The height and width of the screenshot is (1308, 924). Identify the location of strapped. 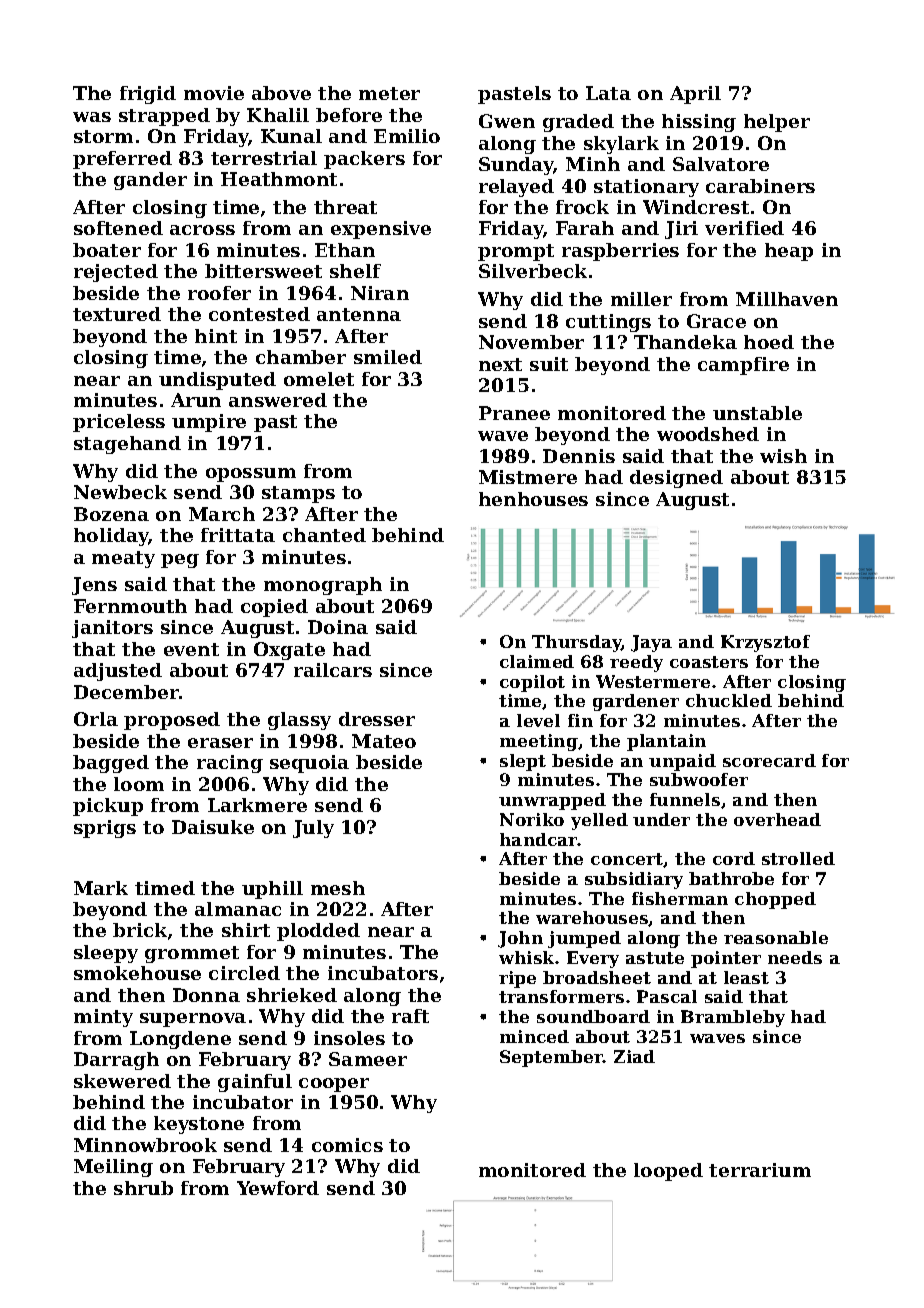
(164, 117).
